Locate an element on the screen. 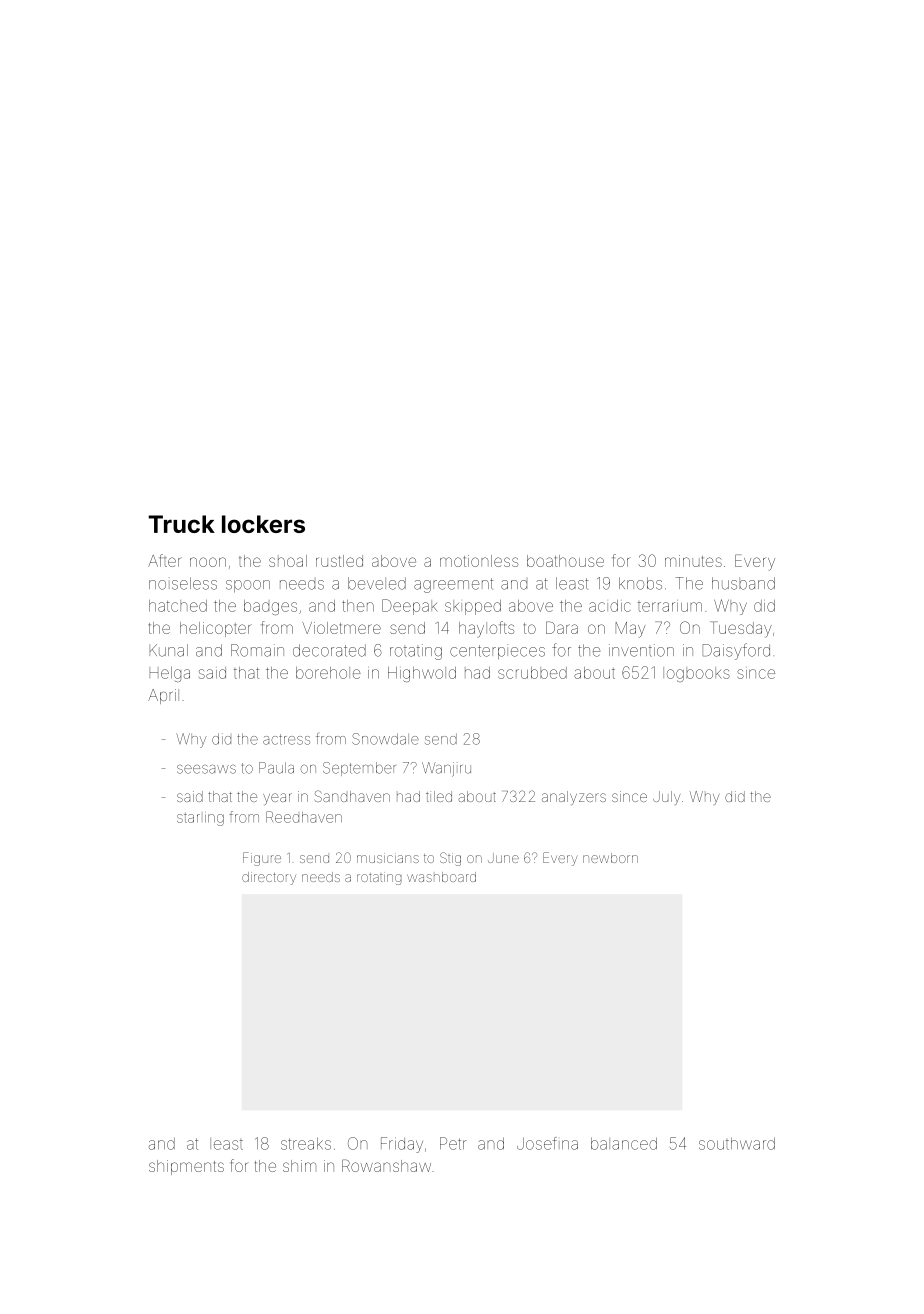 This screenshot has width=924, height=1314. haylofts is located at coordinates (486, 629).
